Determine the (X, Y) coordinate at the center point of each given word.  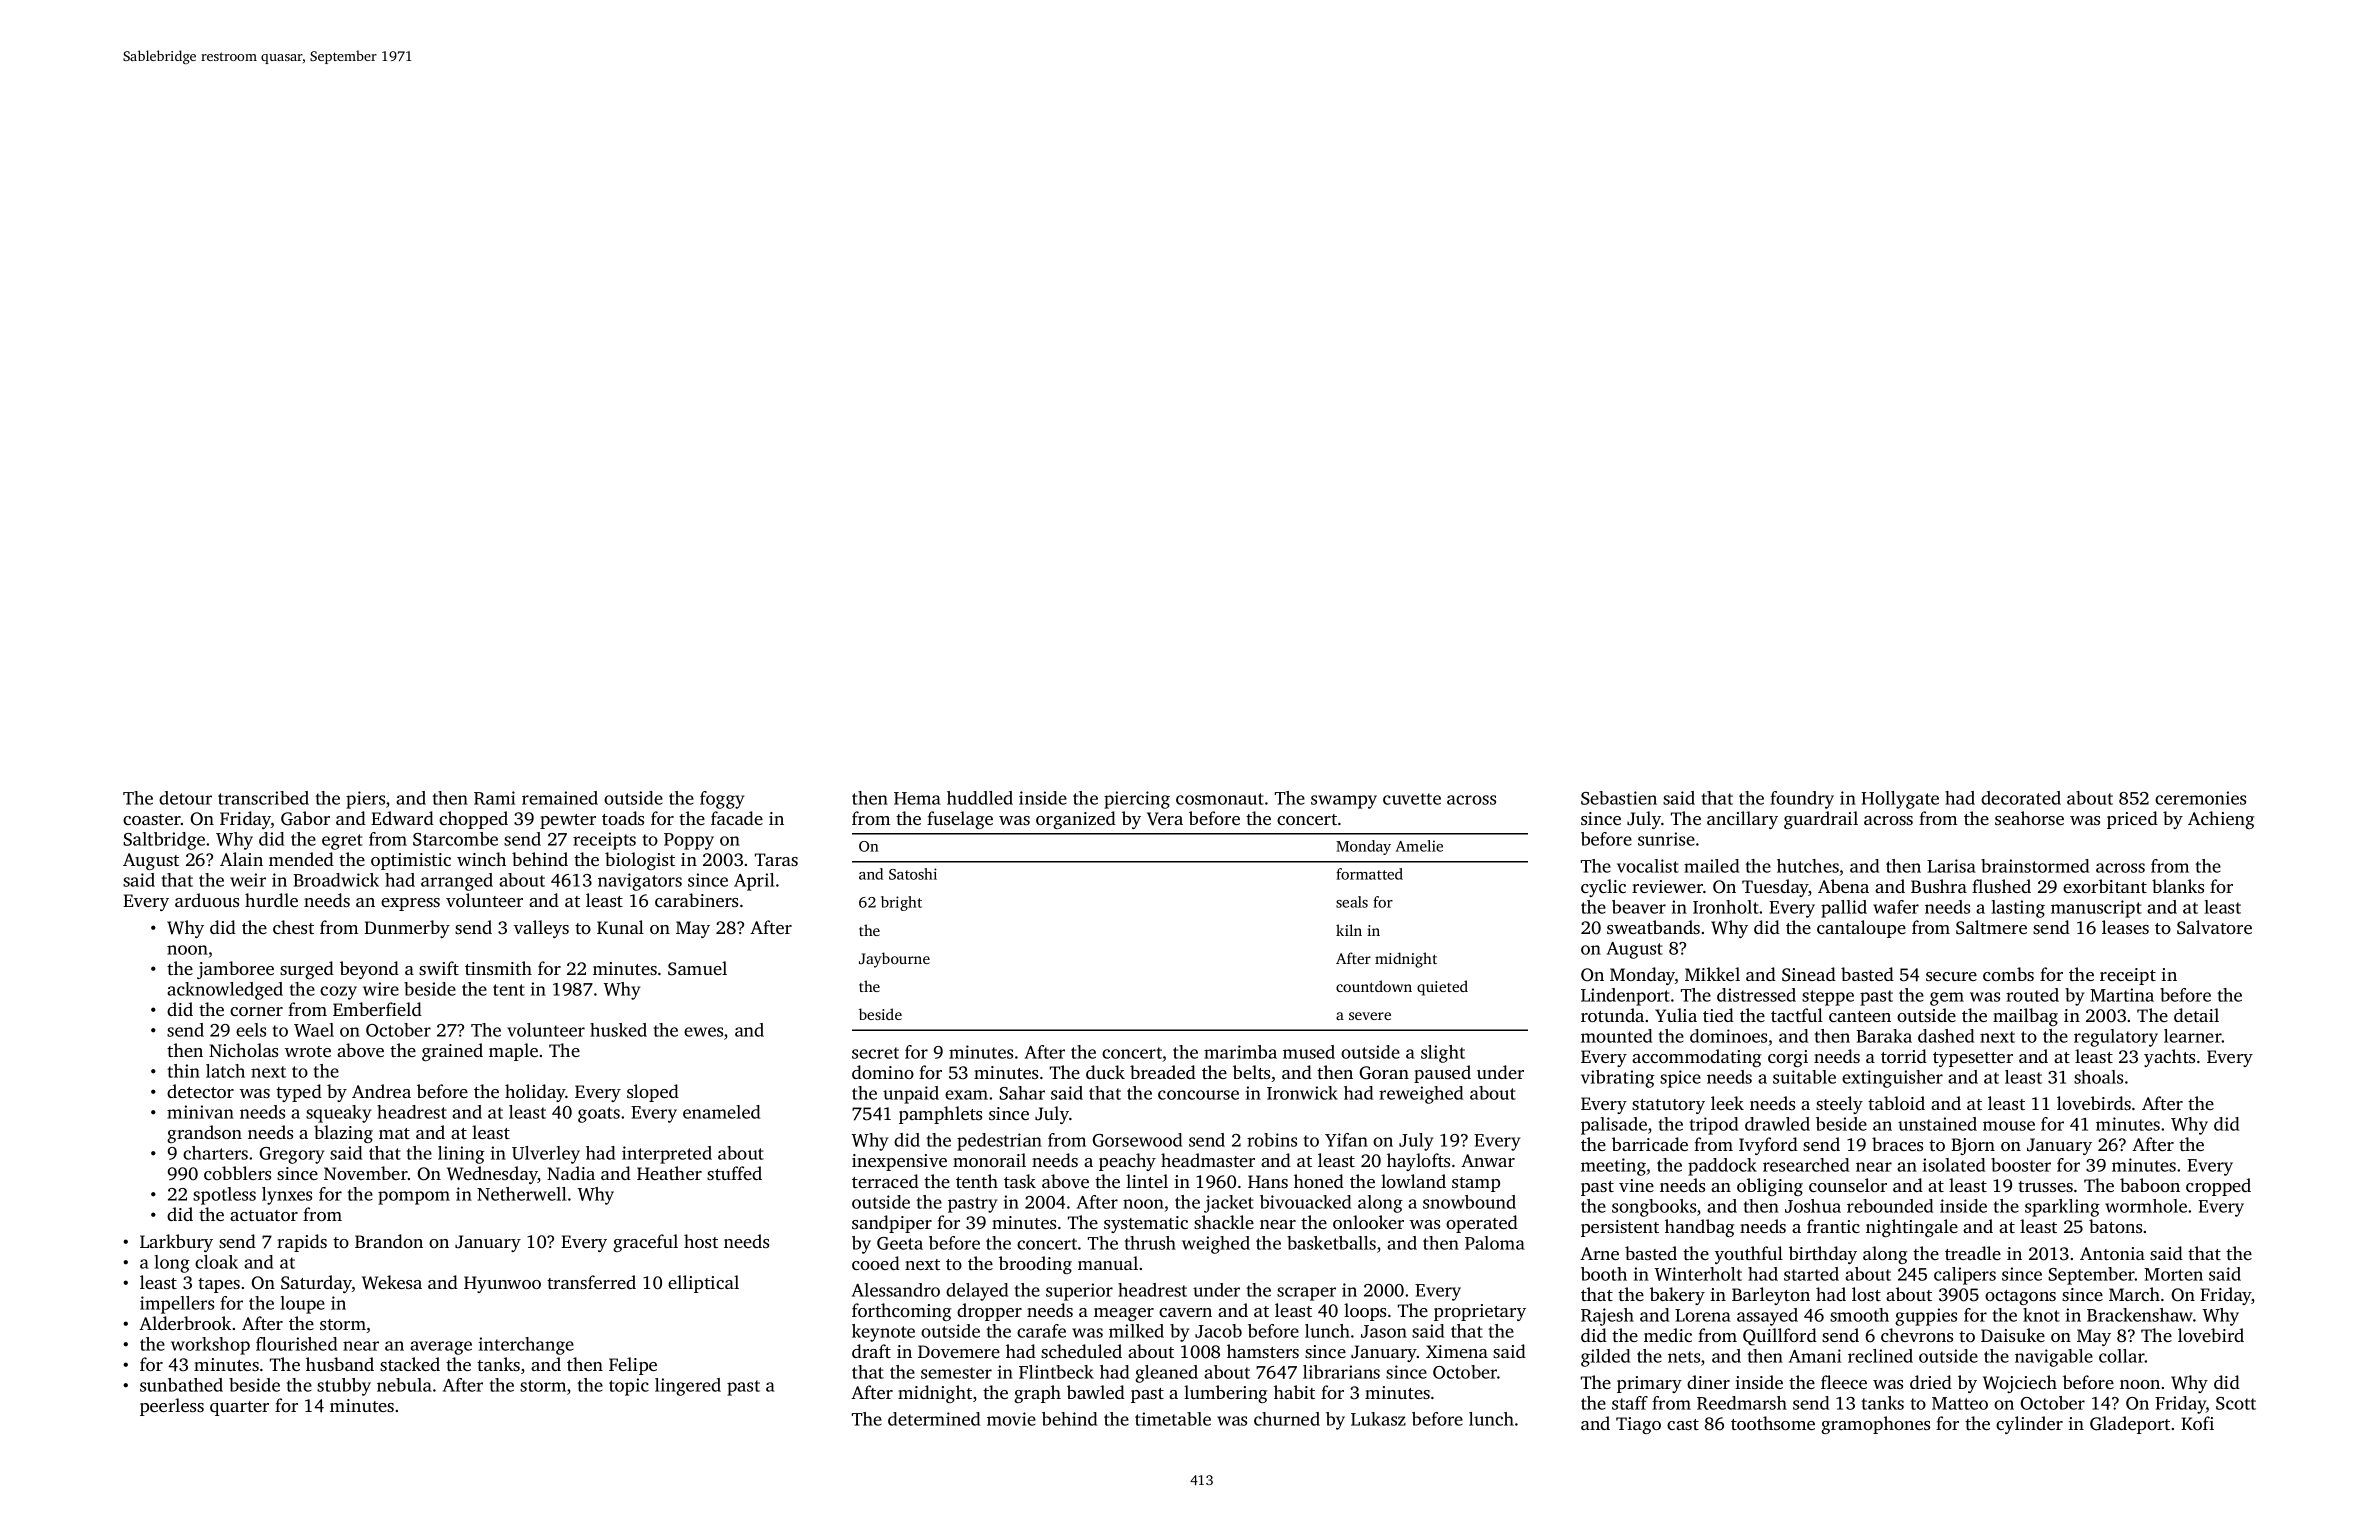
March (2134, 1294)
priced (2132, 820)
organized (1076, 820)
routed (2032, 995)
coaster (152, 819)
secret (875, 1053)
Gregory (291, 1155)
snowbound (1469, 1202)
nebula (404, 1385)
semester (956, 1373)
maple (513, 1052)
